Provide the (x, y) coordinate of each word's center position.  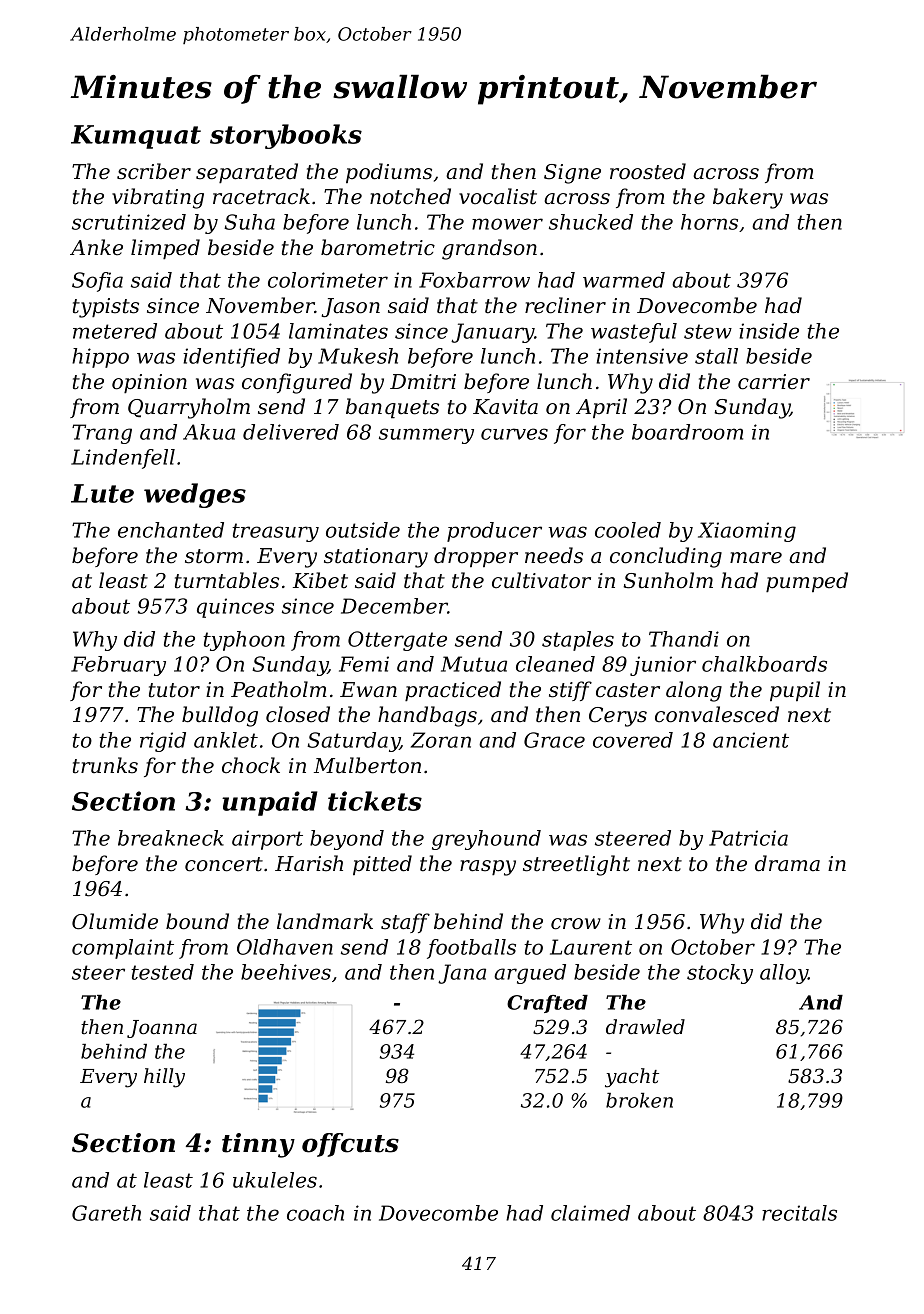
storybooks (286, 136)
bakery (748, 198)
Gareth (106, 1213)
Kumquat (136, 137)
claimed (590, 1213)
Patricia (748, 838)
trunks (105, 765)
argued (530, 974)
